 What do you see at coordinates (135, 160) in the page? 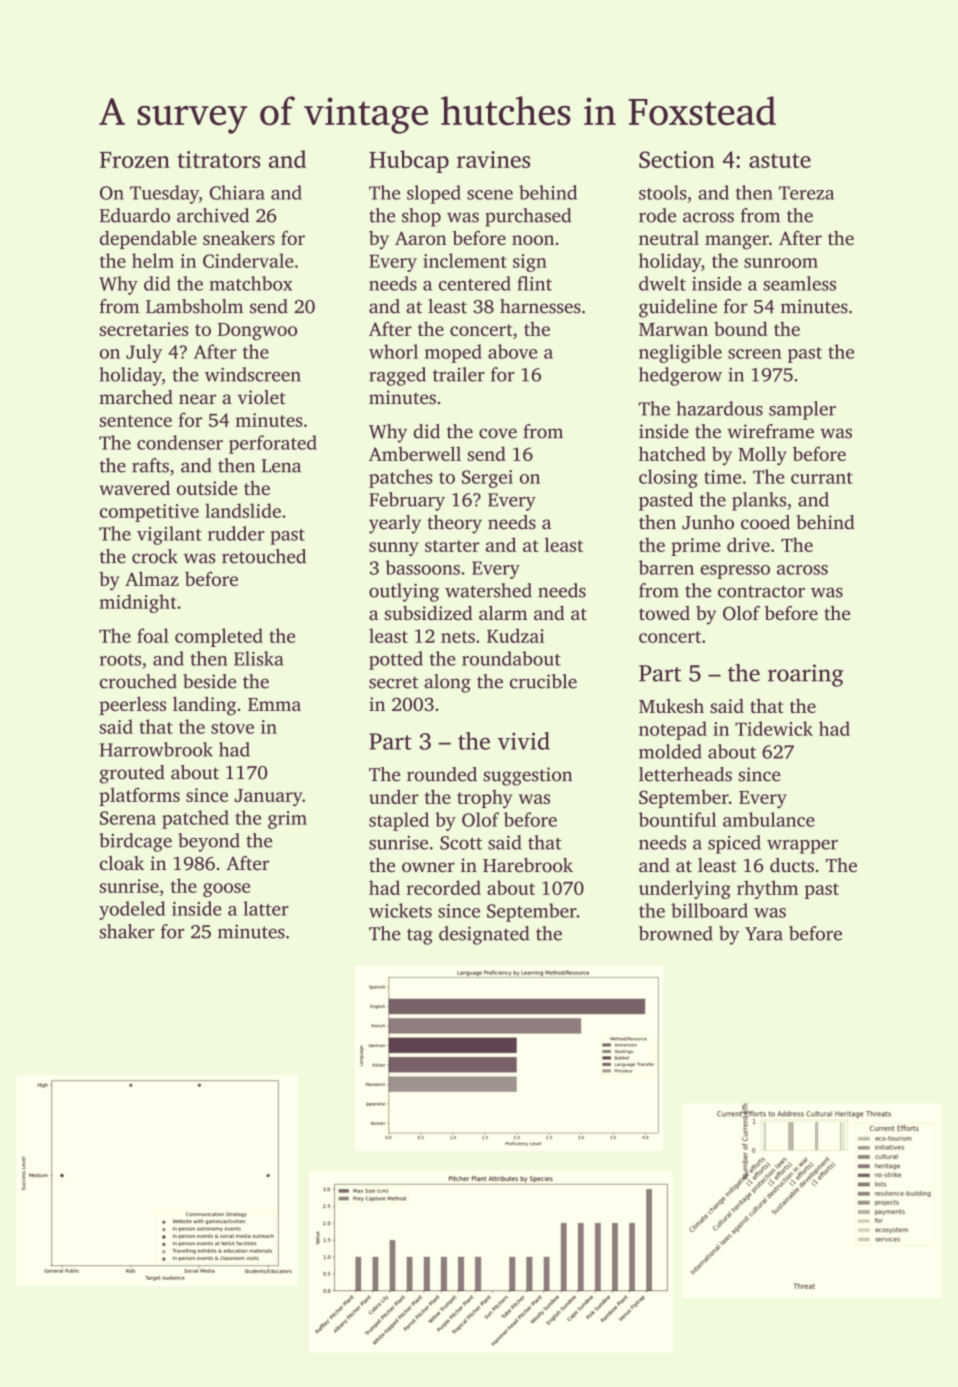
I see `Frozen` at bounding box center [135, 160].
